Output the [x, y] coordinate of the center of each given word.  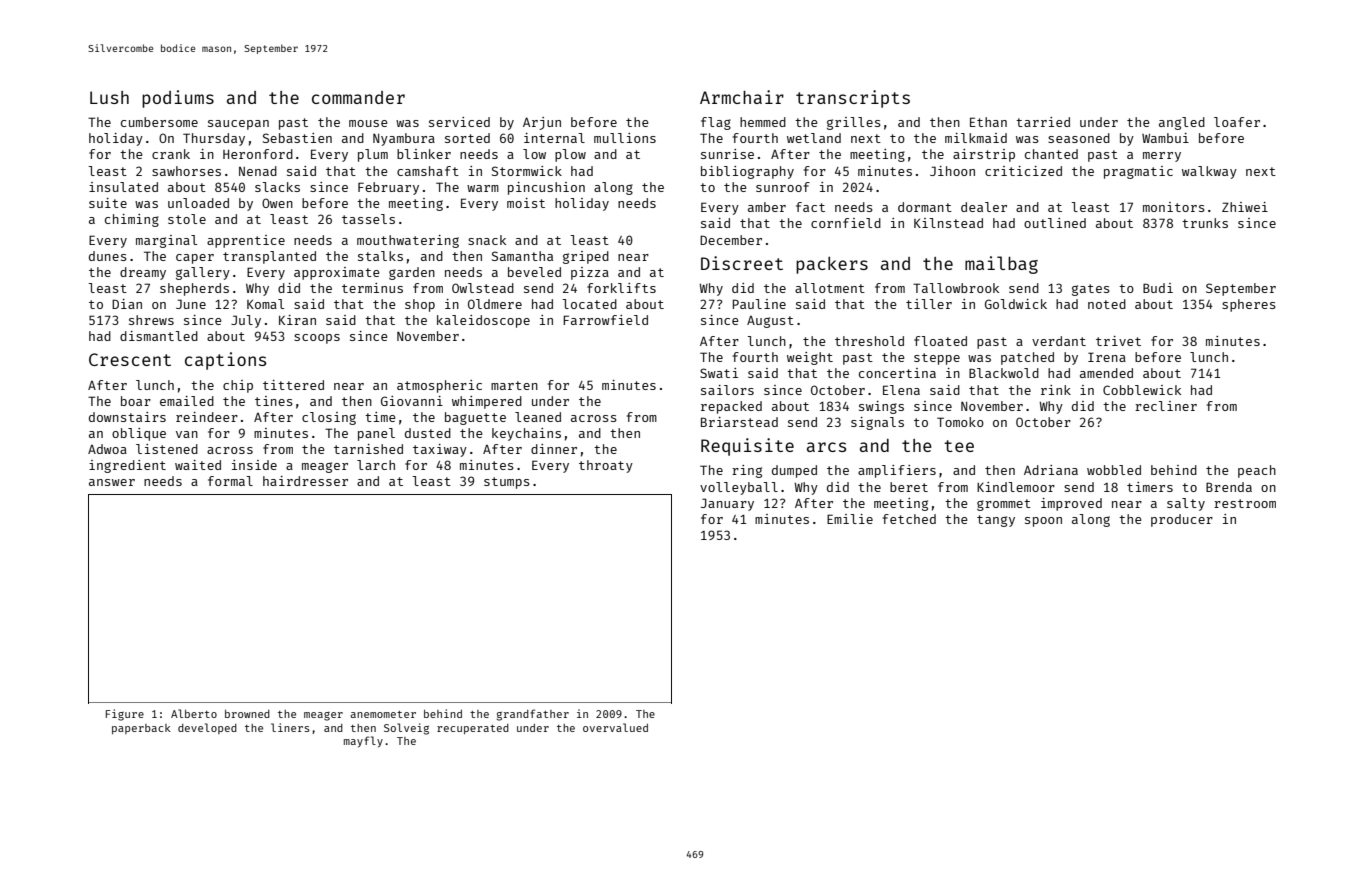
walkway [1209, 172]
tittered [293, 385]
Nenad [258, 171]
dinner [554, 449]
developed [207, 728]
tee [959, 446]
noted [1107, 304]
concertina [897, 373]
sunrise [727, 154]
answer [112, 482]
